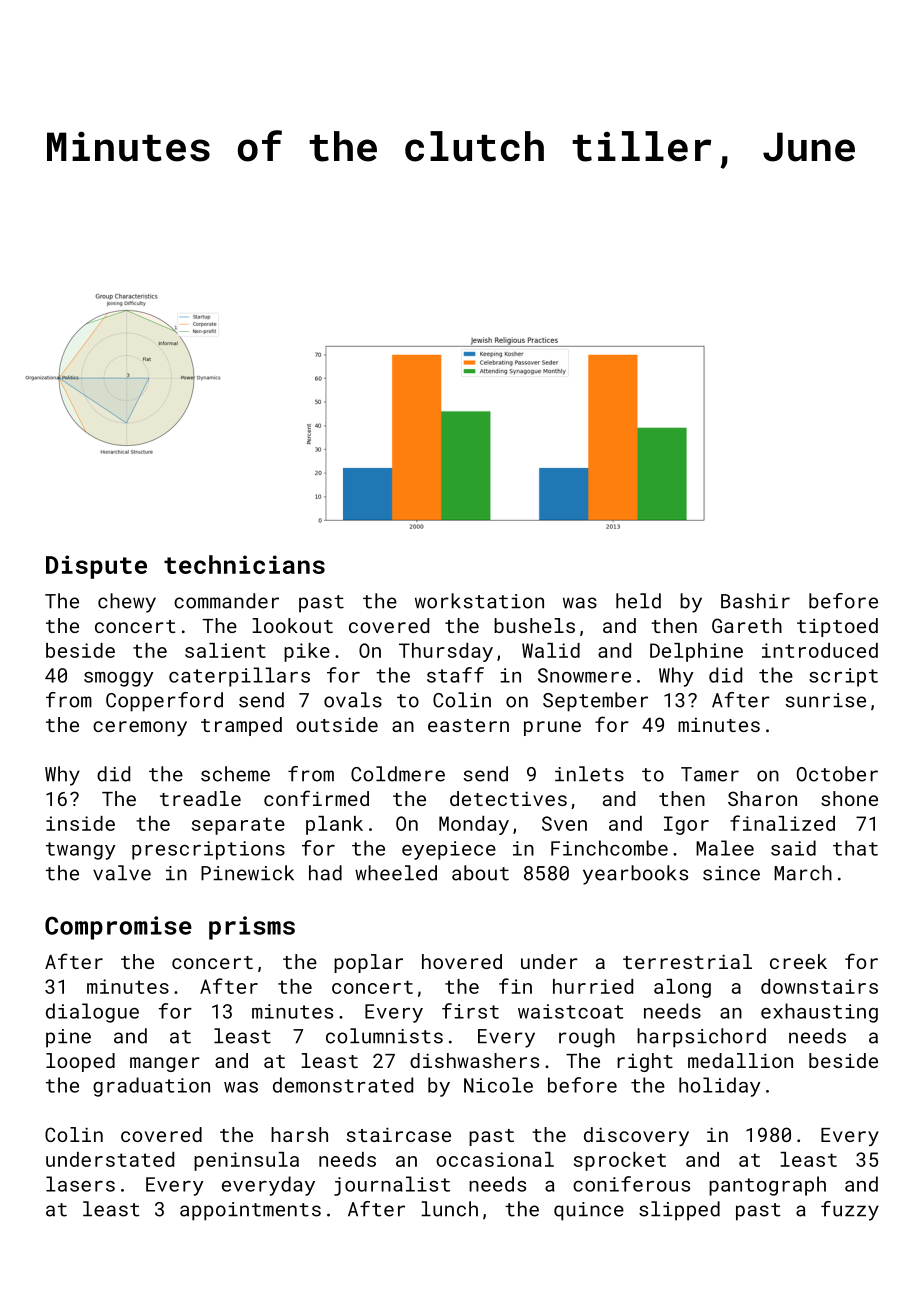  Describe the element at coordinates (396, 873) in the screenshot. I see `wheeled` at that location.
